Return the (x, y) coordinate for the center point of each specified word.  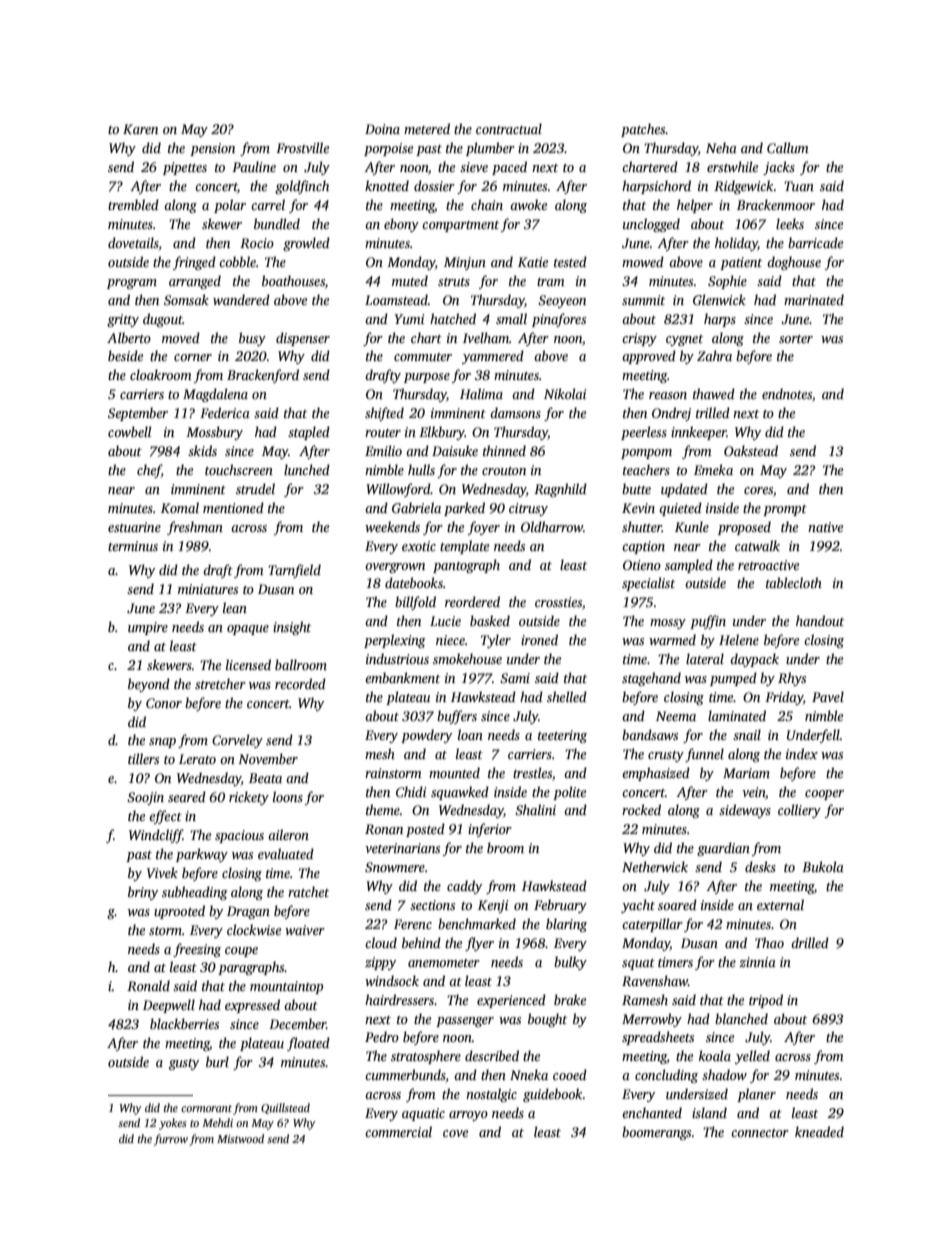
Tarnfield (294, 571)
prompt (785, 510)
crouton (504, 471)
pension (212, 149)
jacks (779, 168)
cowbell (129, 431)
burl (217, 1061)
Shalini (535, 809)
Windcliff (156, 836)
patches (643, 130)
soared (677, 904)
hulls (421, 469)
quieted (680, 509)
